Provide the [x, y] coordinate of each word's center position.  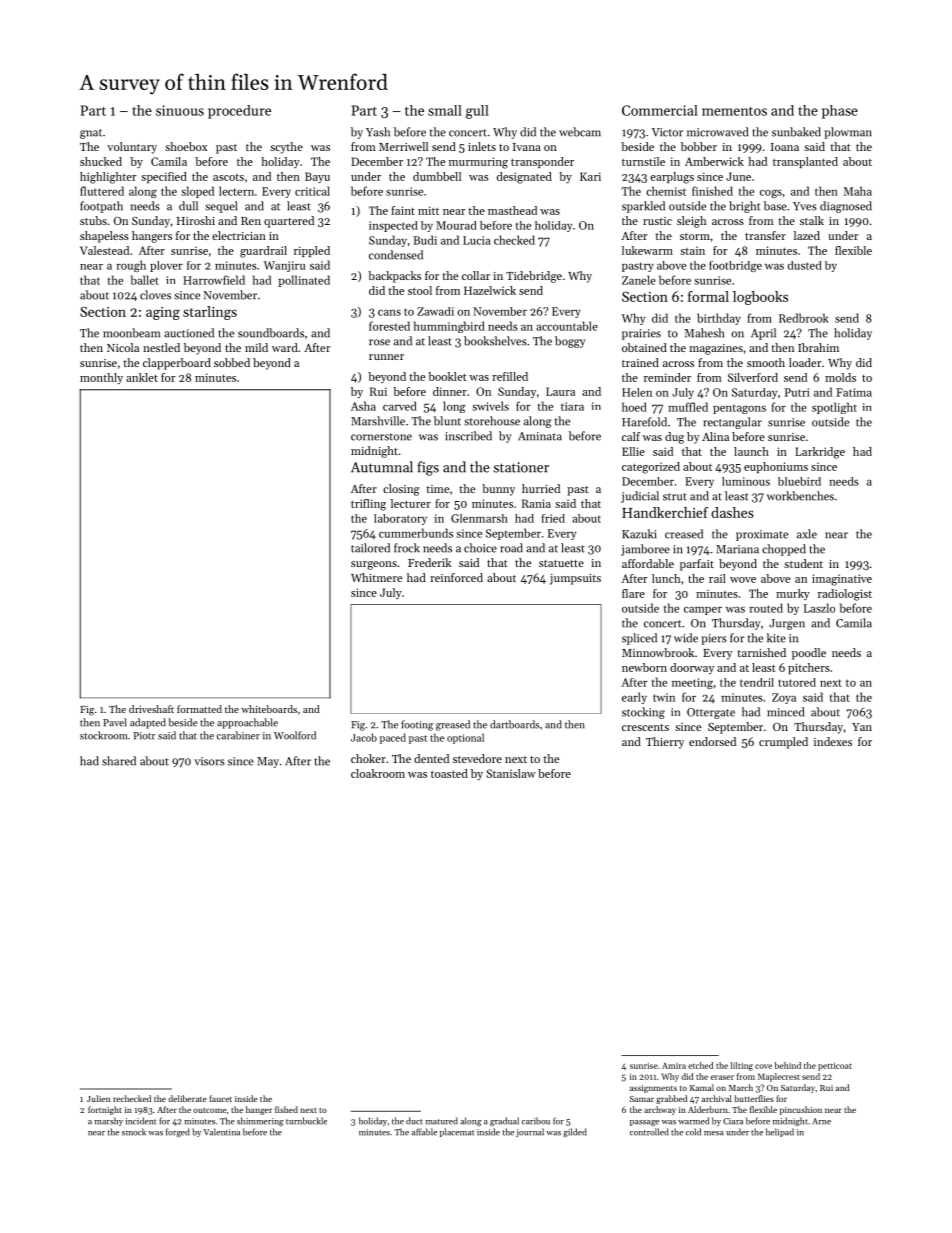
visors [209, 761]
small [445, 110]
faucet [220, 1098]
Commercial [660, 110]
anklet [142, 377]
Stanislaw [511, 773]
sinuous [180, 110]
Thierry [665, 743]
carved [400, 406]
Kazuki [639, 534]
